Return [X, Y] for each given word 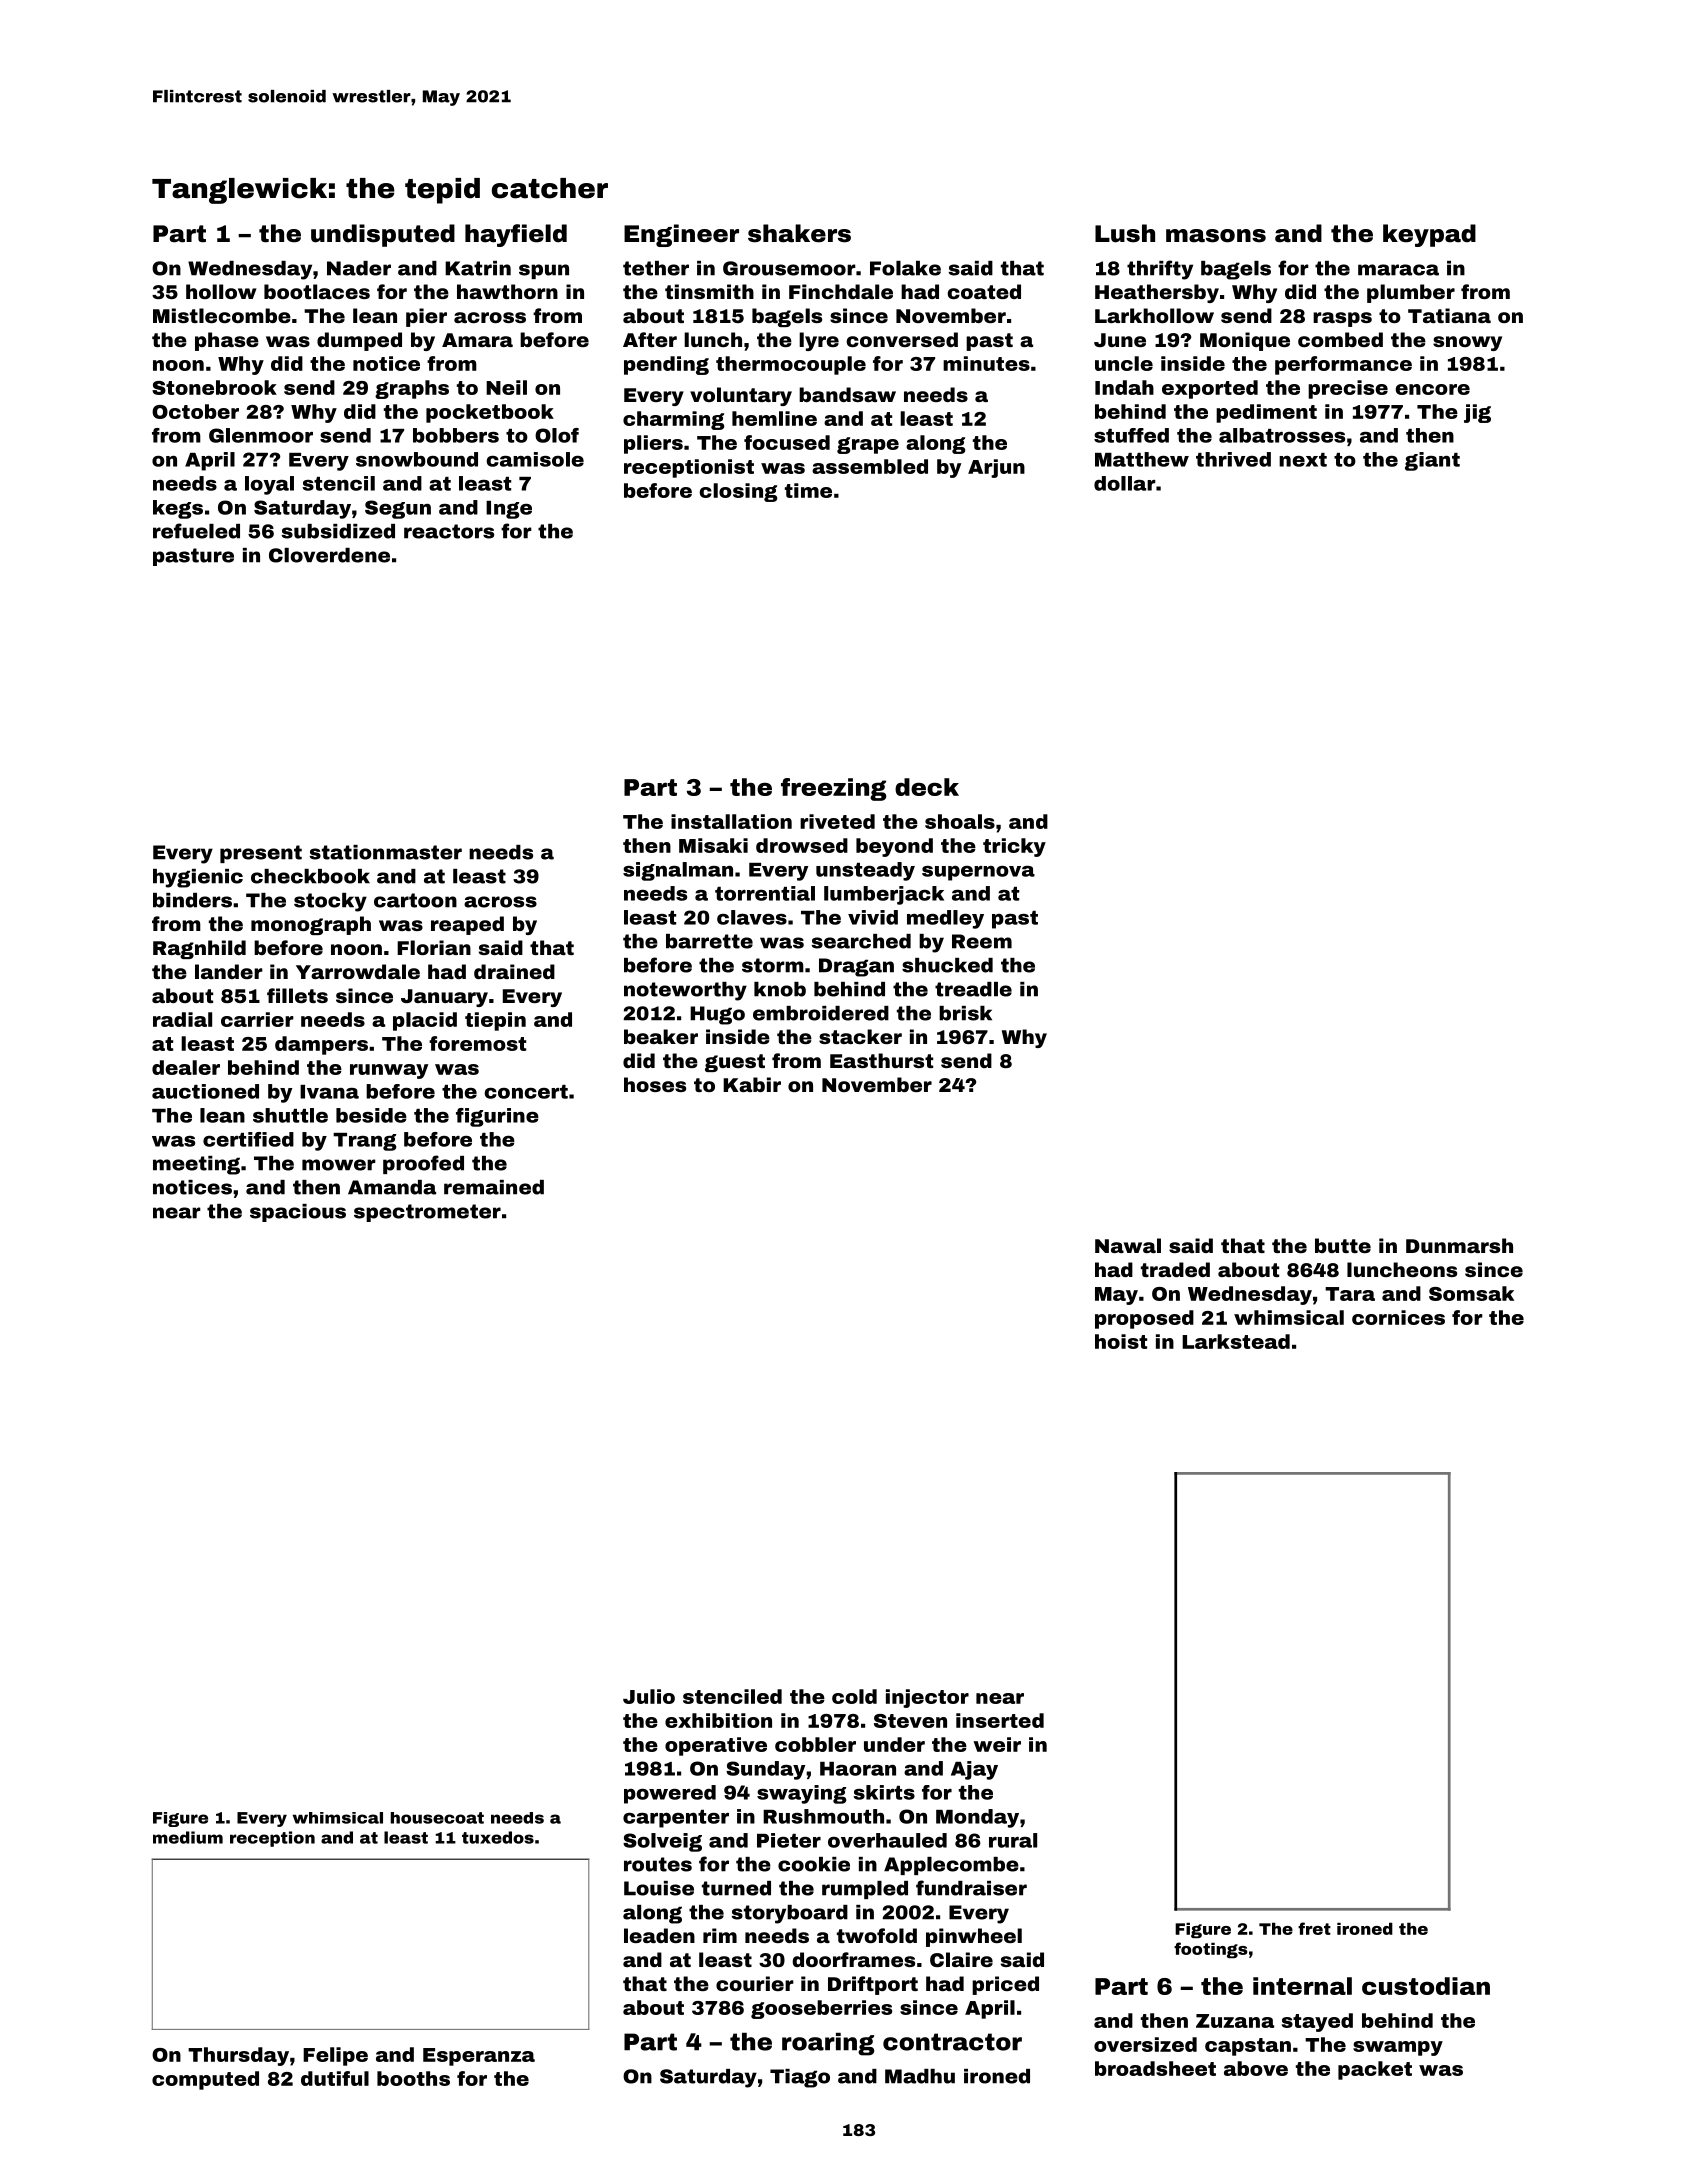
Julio [649, 1696]
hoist [1121, 1341]
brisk [965, 1013]
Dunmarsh [1459, 1245]
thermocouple [791, 365]
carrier [257, 1019]
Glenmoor [261, 435]
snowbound [417, 459]
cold [854, 1696]
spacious [298, 1213]
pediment [1266, 413]
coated [984, 291]
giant [1432, 461]
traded [1175, 1269]
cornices [1398, 1317]
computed [205, 2080]
